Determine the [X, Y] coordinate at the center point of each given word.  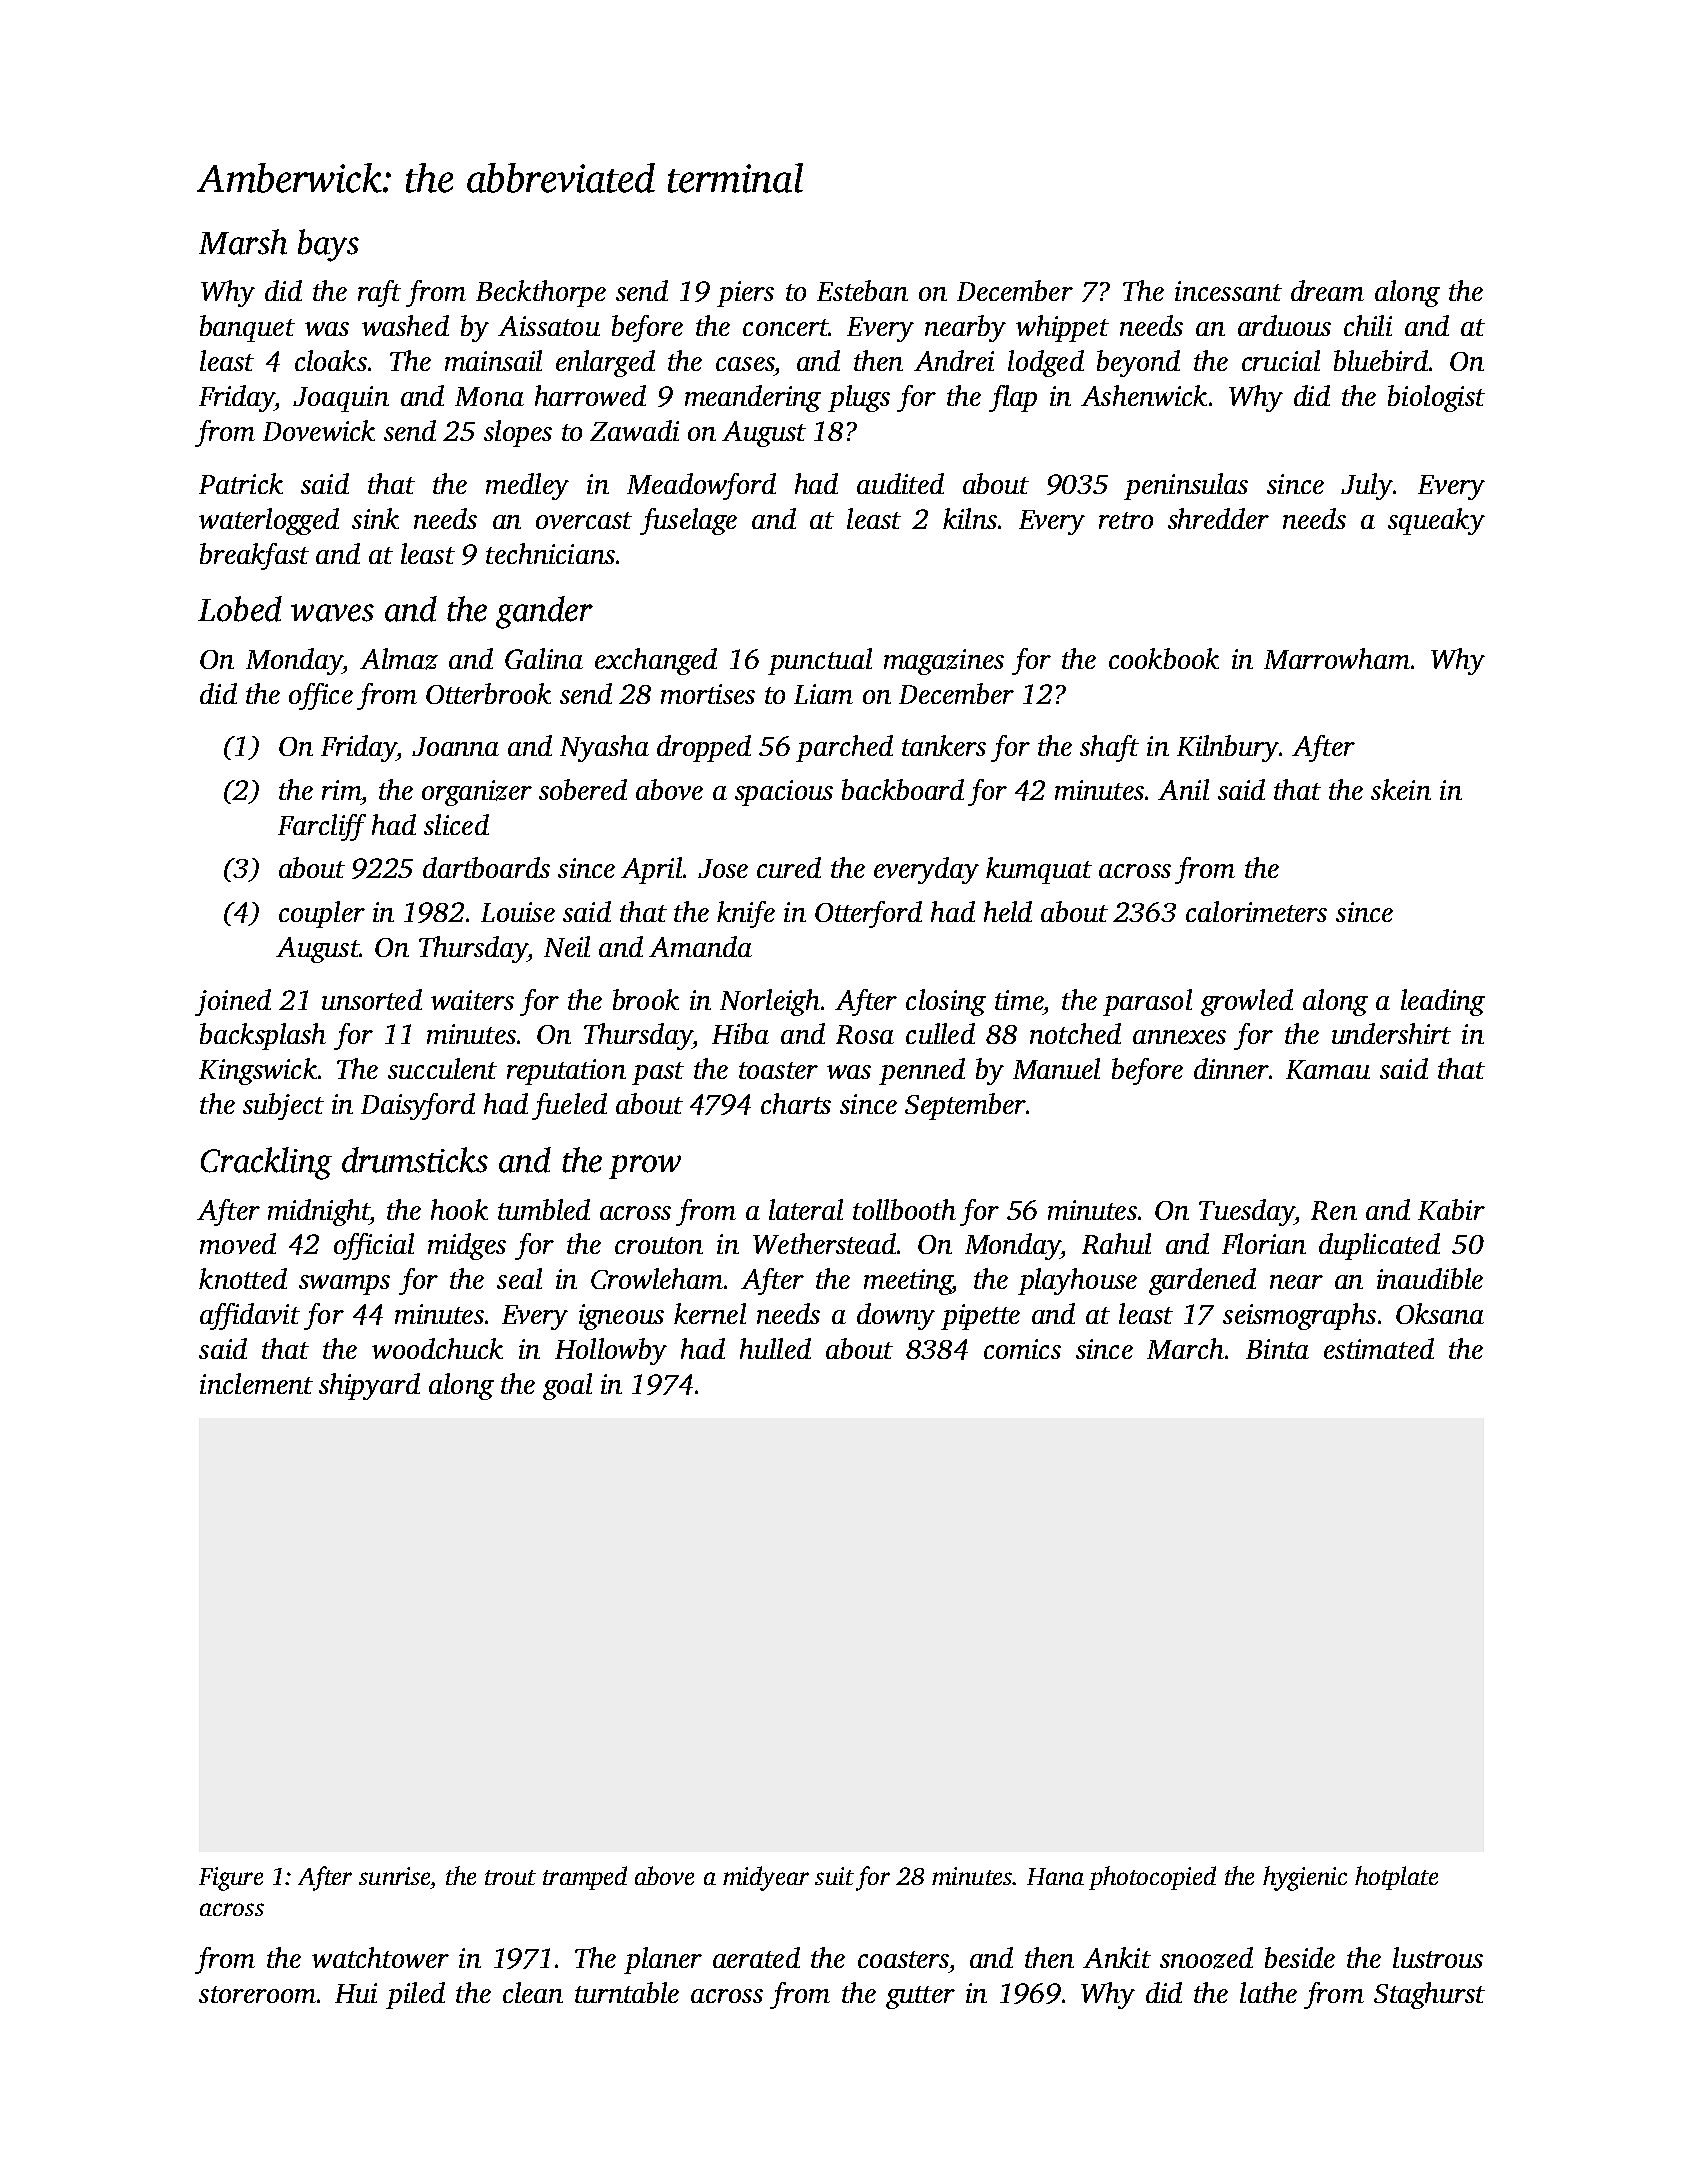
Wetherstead [824, 1243]
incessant [1228, 291]
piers [745, 294]
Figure [231, 1879]
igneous [621, 1317]
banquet [247, 328]
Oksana [1440, 1313]
